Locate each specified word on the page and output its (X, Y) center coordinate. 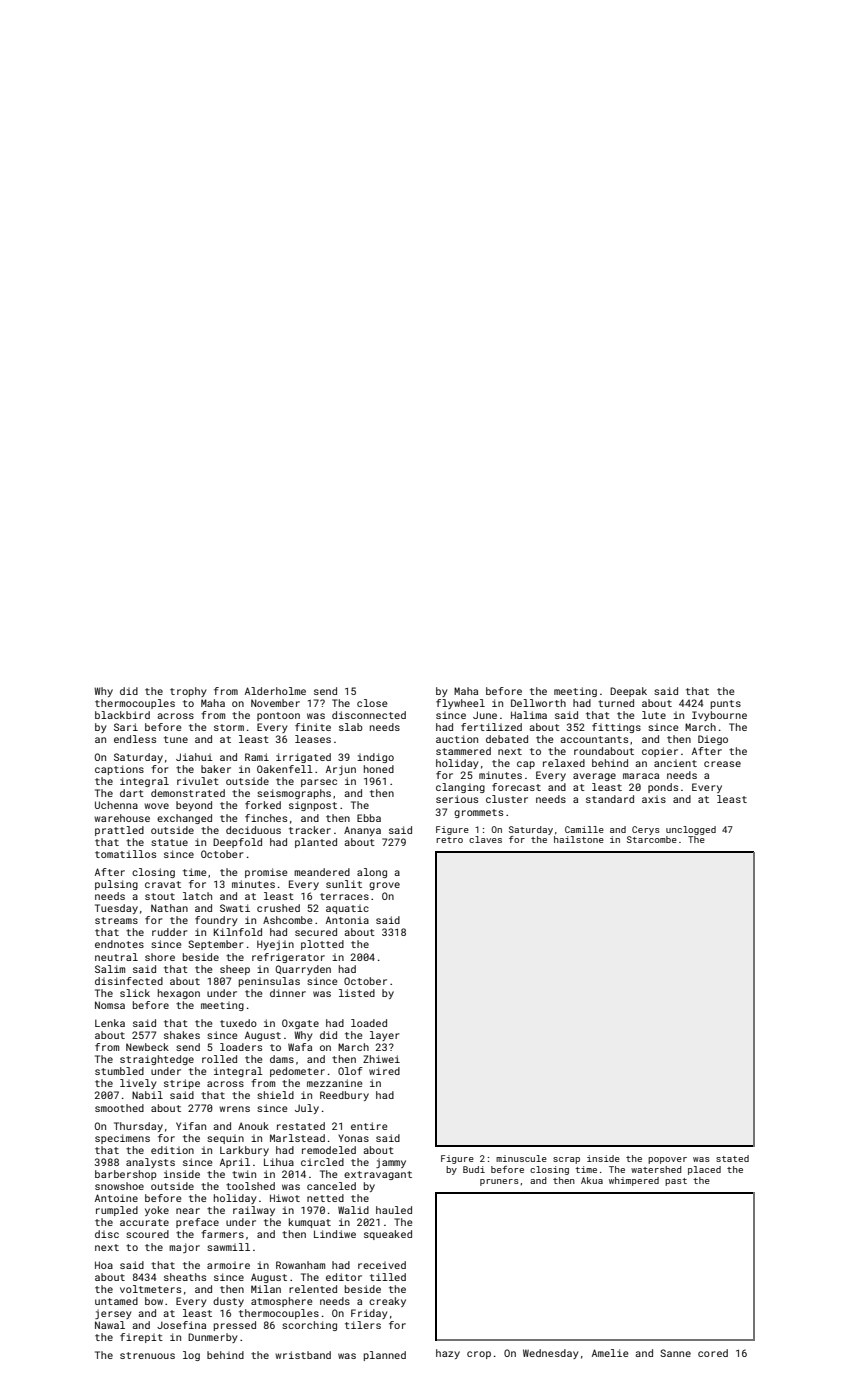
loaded (369, 1023)
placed (704, 1170)
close (372, 703)
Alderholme (275, 691)
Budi (474, 1169)
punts (726, 704)
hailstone (579, 839)
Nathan (169, 908)
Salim (110, 969)
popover (667, 1160)
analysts (150, 1163)
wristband (303, 1355)
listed (357, 993)
